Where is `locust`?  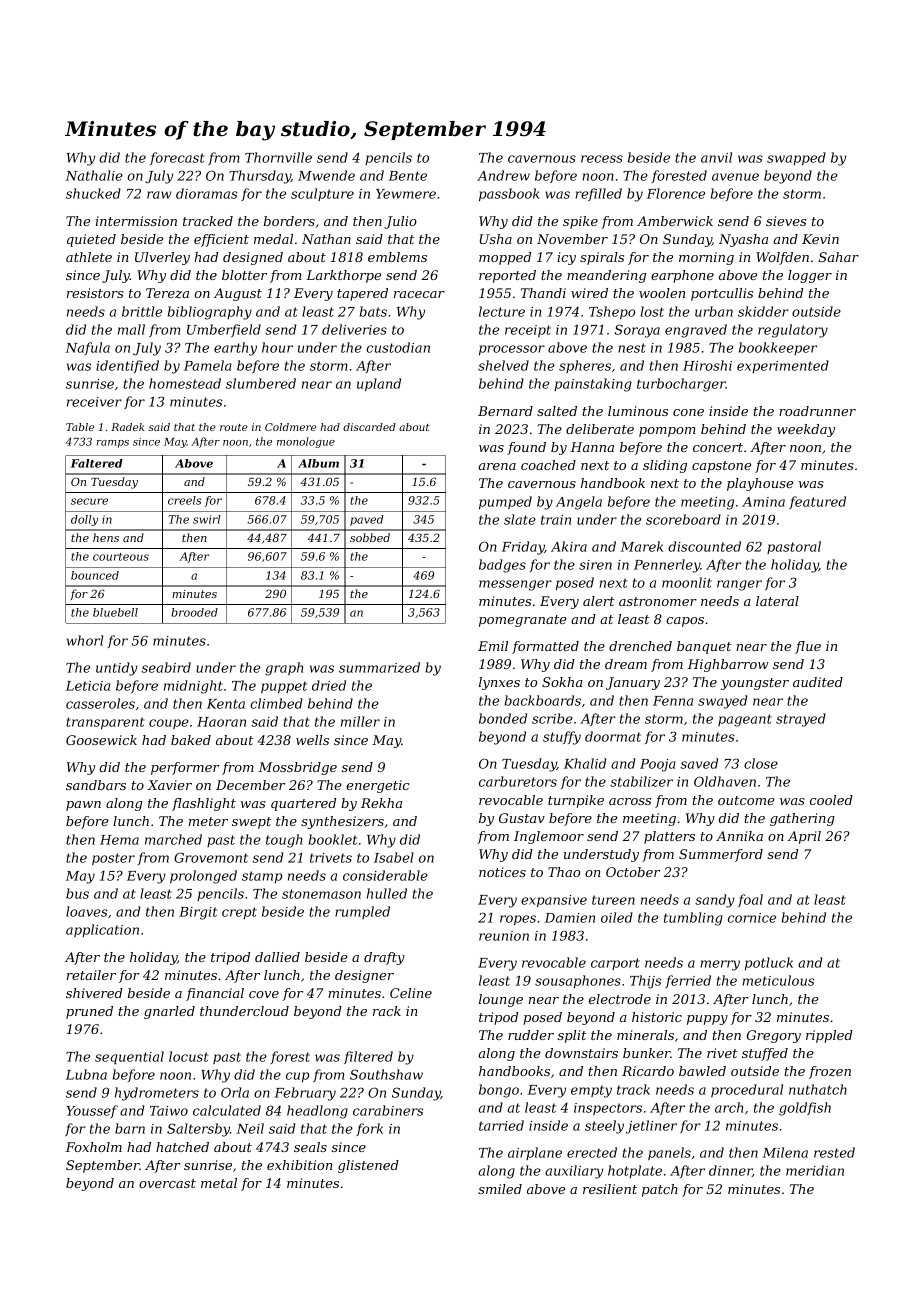 locust is located at coordinates (188, 1056).
